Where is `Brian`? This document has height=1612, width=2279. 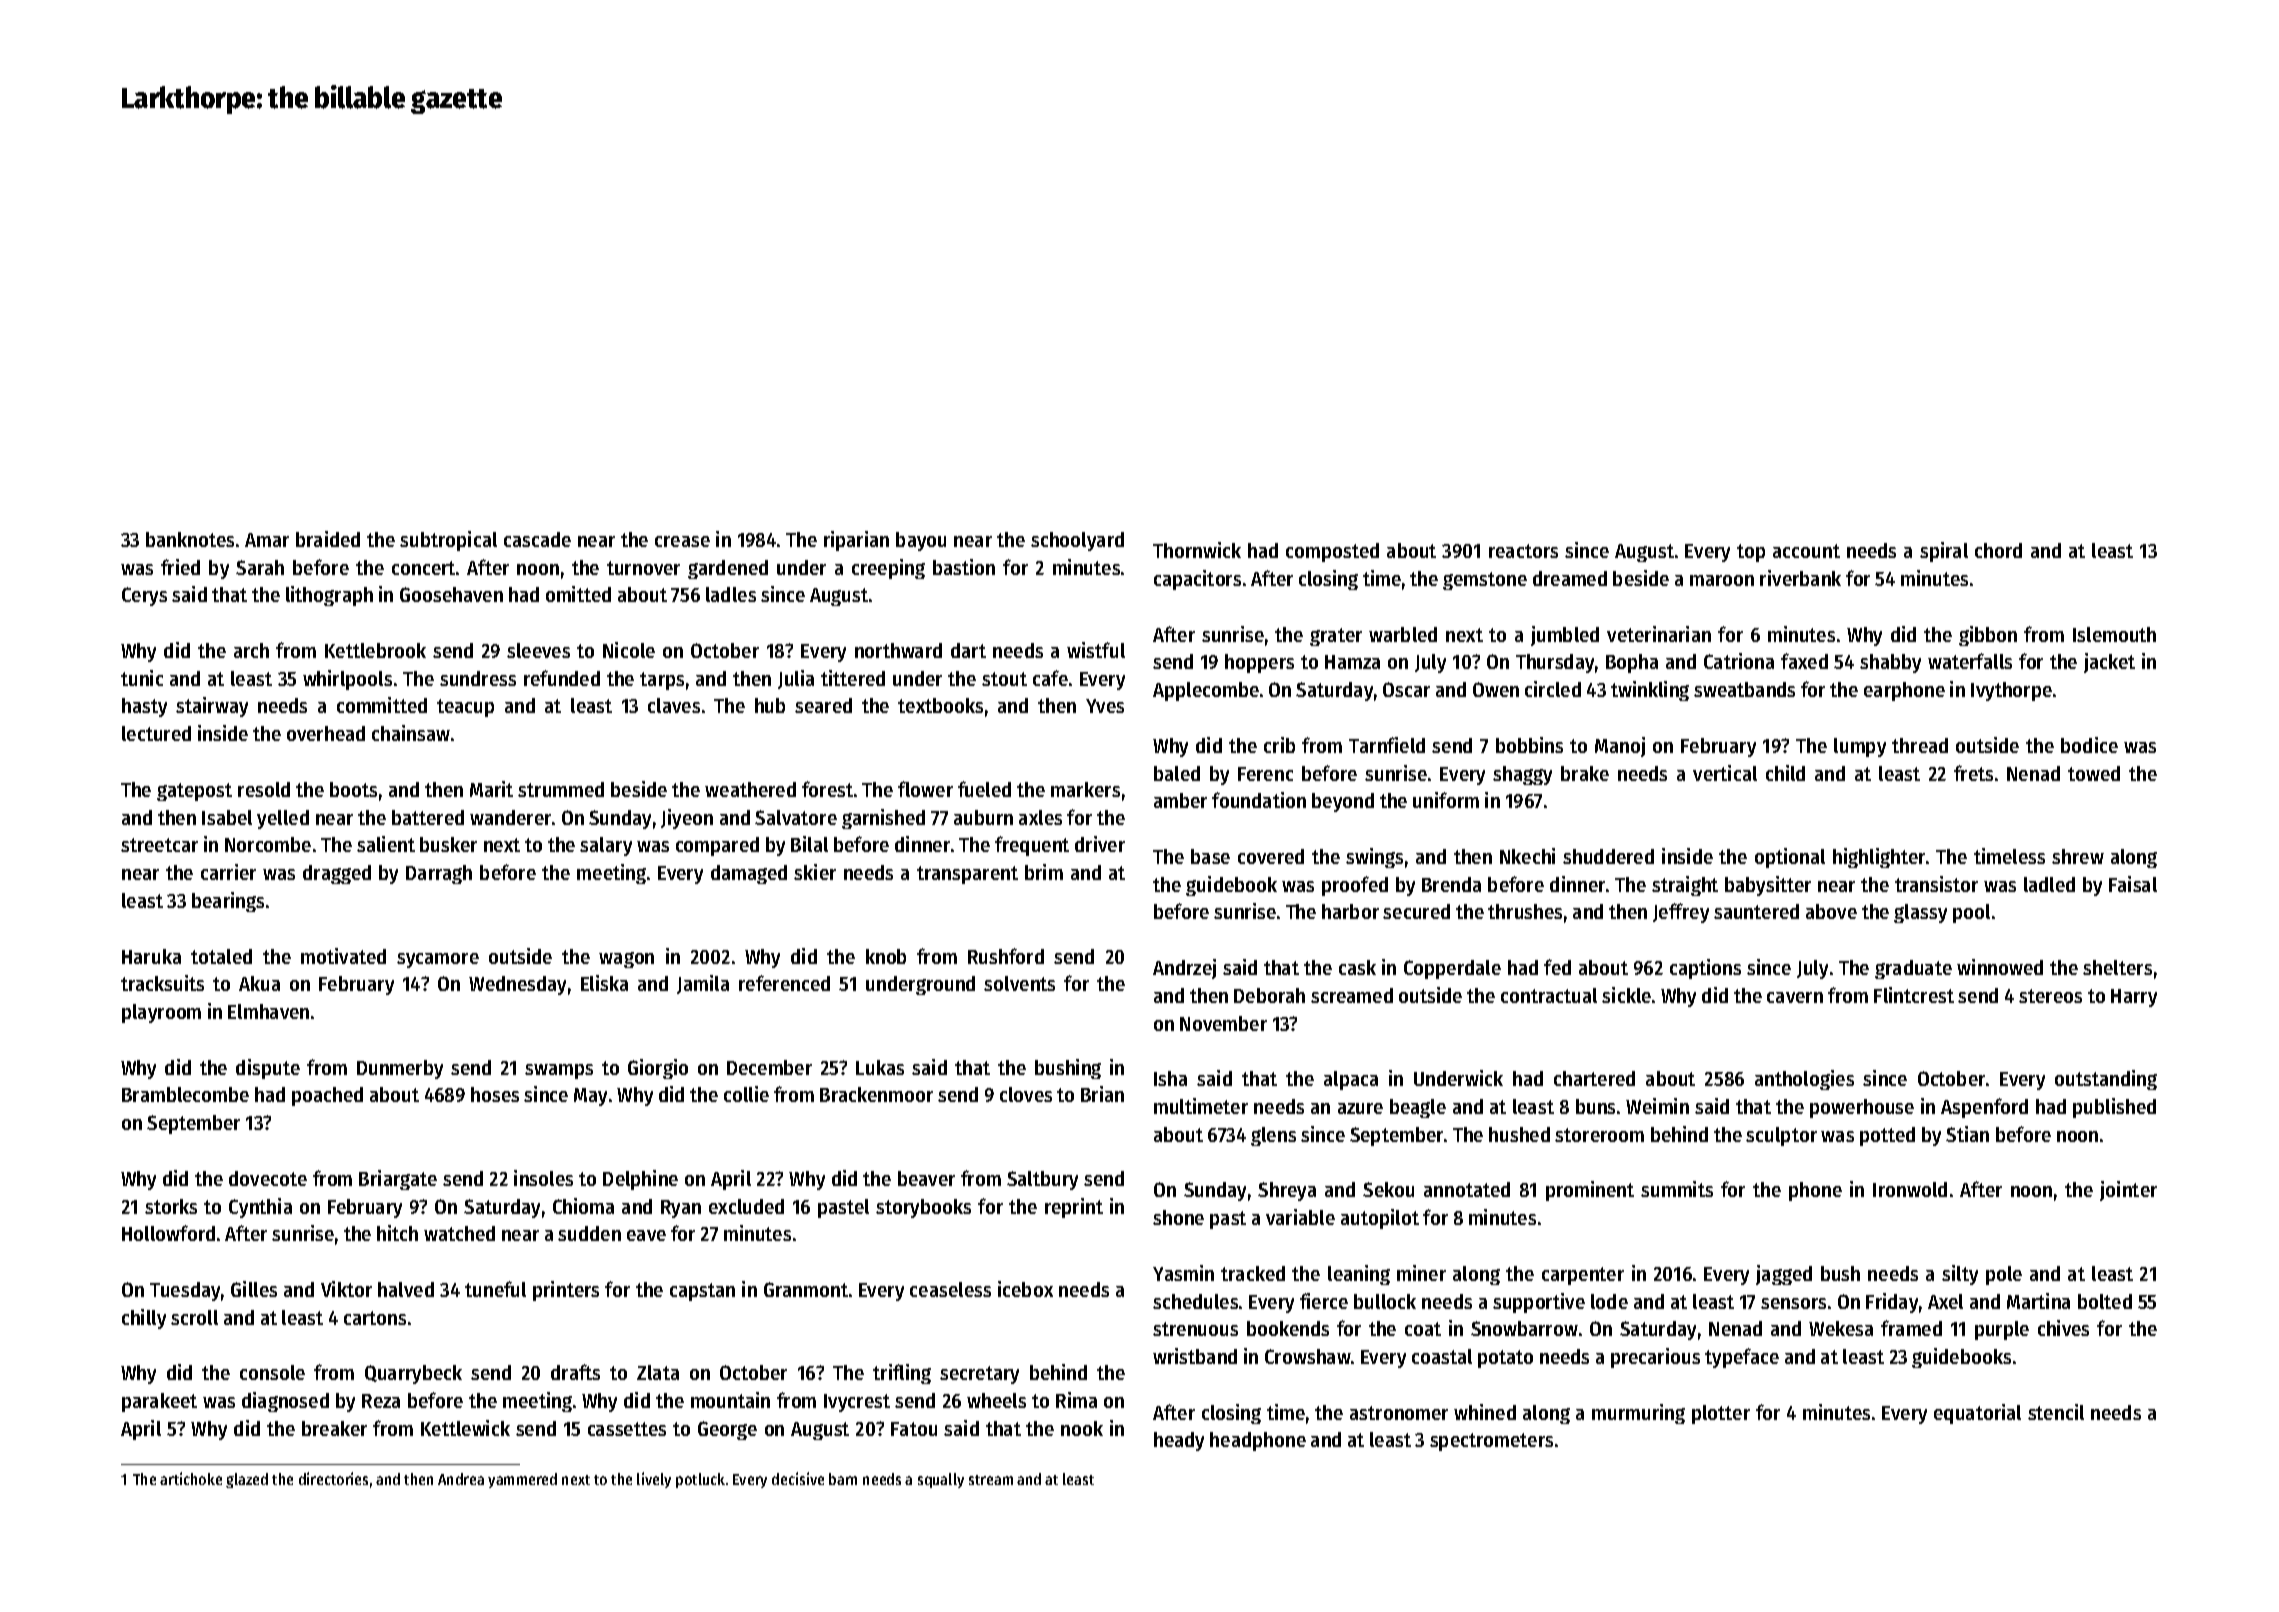 Brian is located at coordinates (1102, 1094).
